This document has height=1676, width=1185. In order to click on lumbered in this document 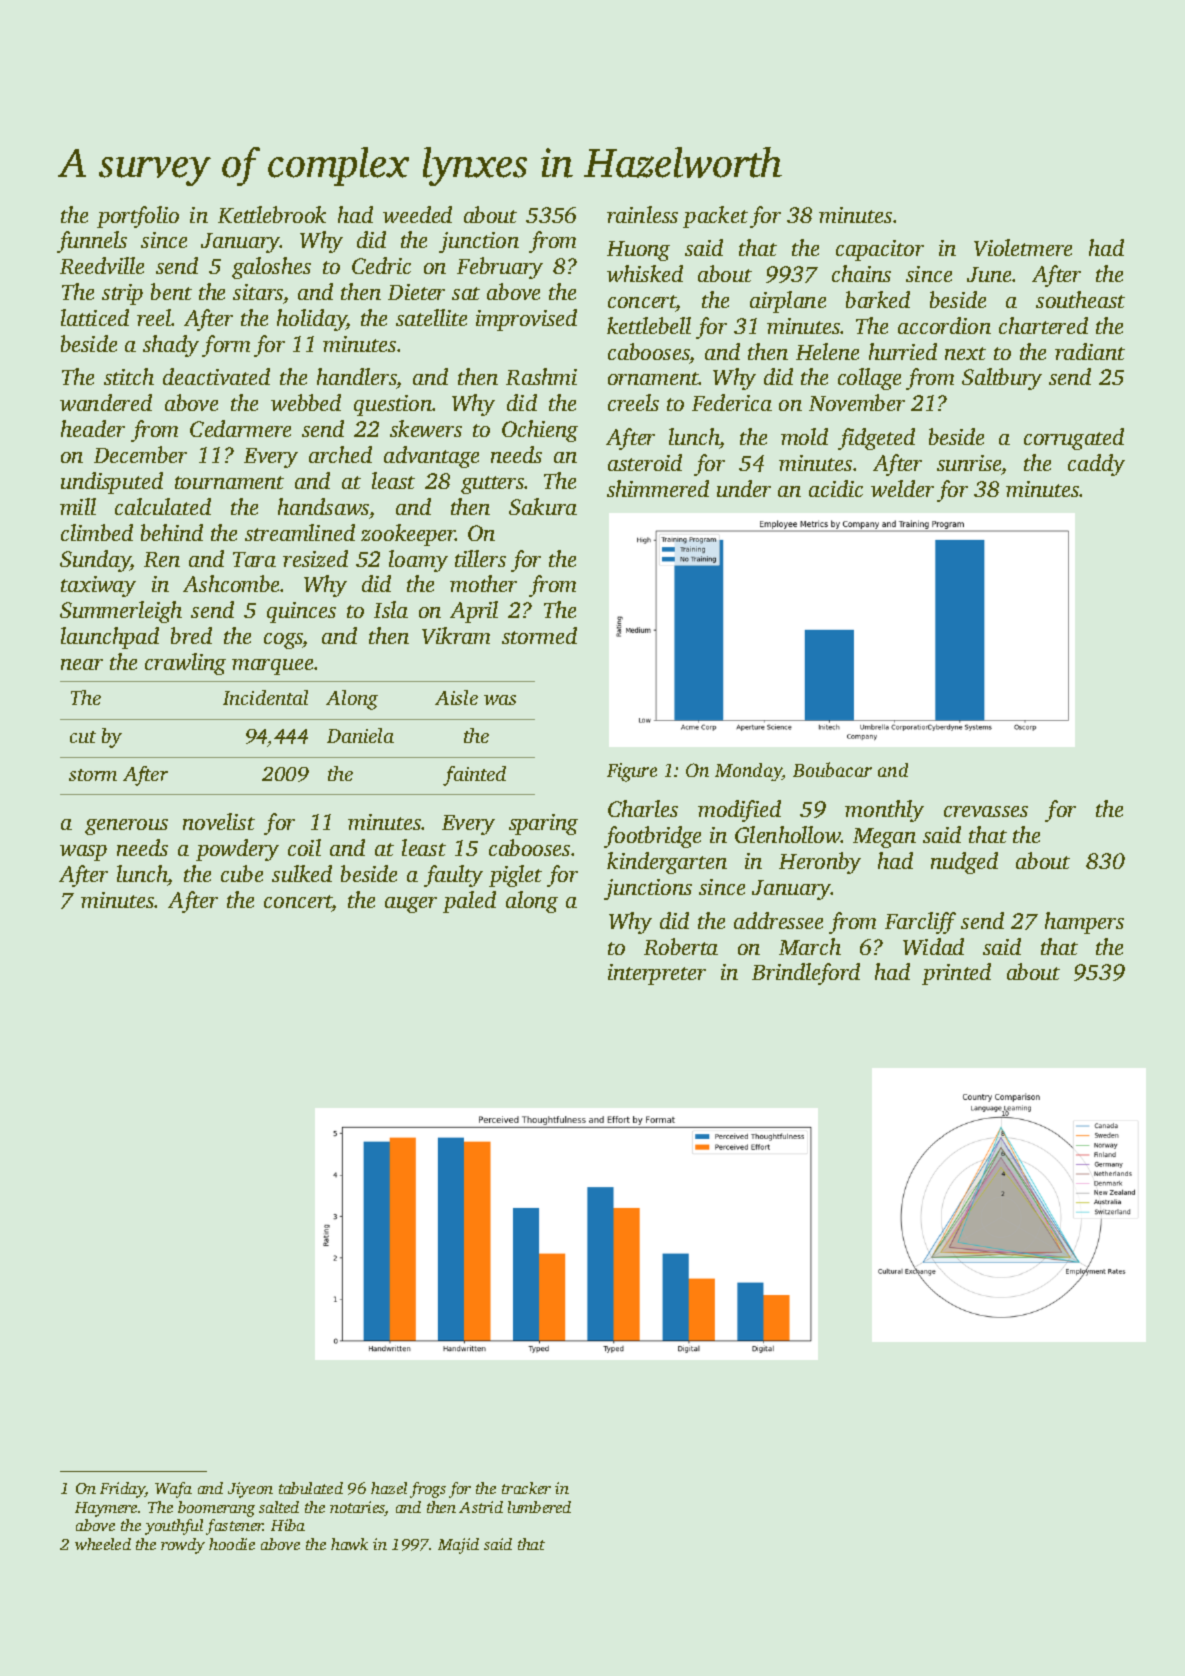, I will do `click(539, 1507)`.
